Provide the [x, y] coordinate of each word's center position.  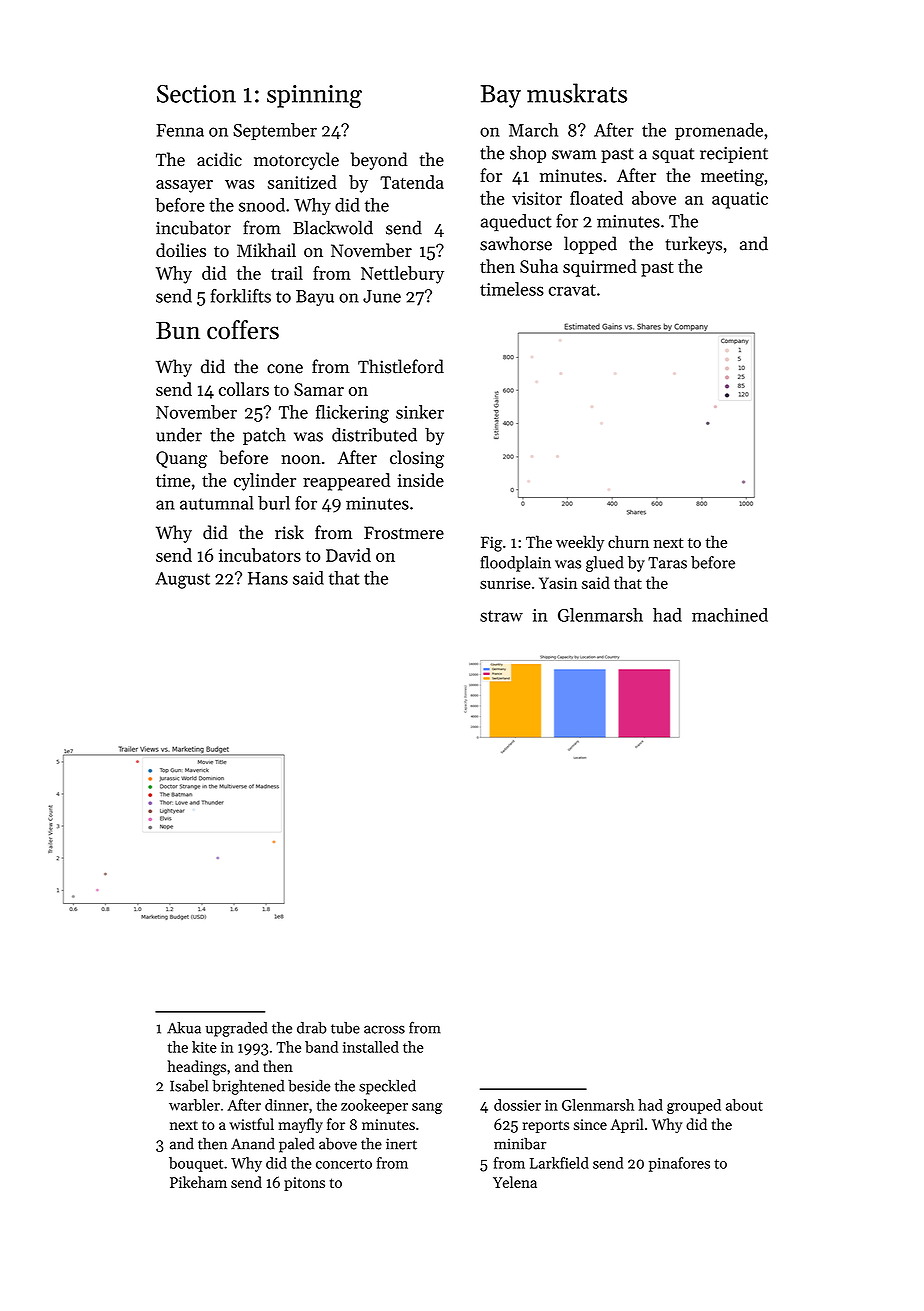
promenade [719, 131]
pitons [304, 1184]
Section [196, 94]
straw [501, 616]
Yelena [515, 1182]
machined [730, 615]
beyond [379, 161]
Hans [268, 578]
